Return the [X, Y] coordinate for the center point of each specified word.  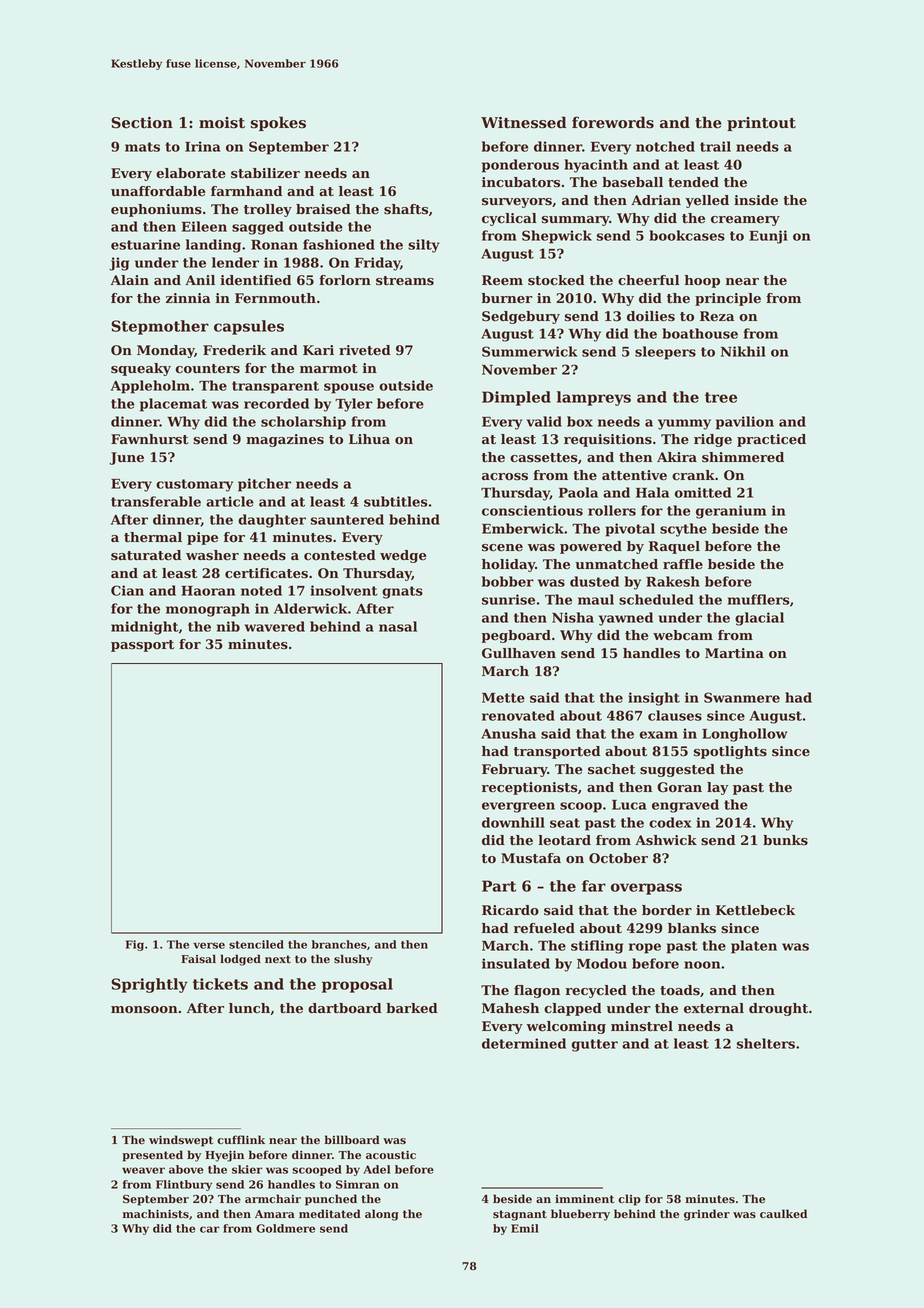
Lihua [369, 439]
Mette [503, 698]
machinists [156, 1214]
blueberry [580, 1215]
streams [405, 281]
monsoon [144, 1010]
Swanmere [742, 697]
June [126, 458]
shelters [766, 1043]
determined [524, 1043]
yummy [684, 424]
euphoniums [156, 210]
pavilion [745, 423]
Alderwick [310, 608]
